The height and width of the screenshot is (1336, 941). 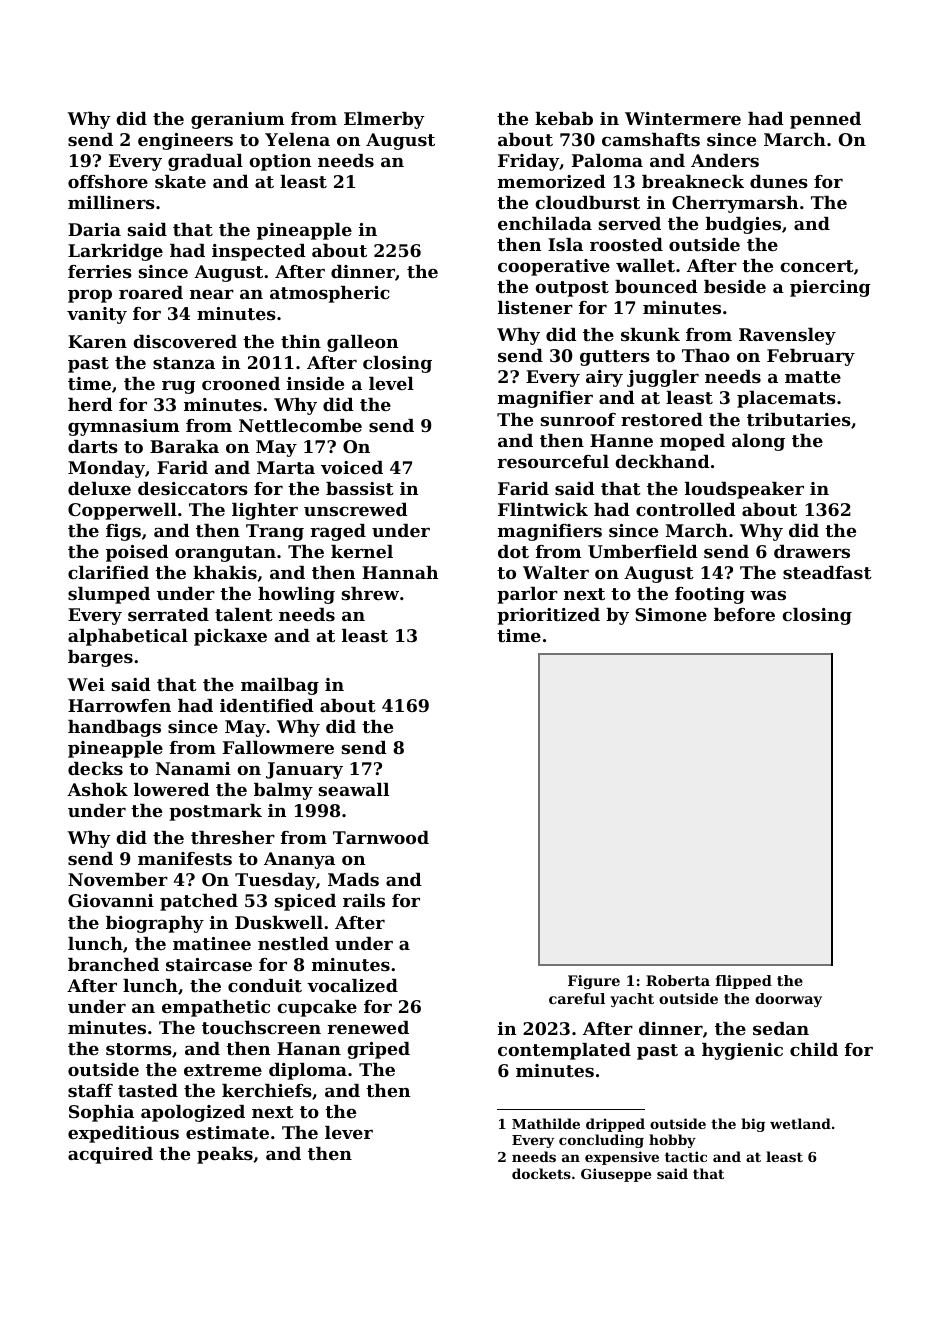 What do you see at coordinates (293, 943) in the screenshot?
I see `nestled` at bounding box center [293, 943].
